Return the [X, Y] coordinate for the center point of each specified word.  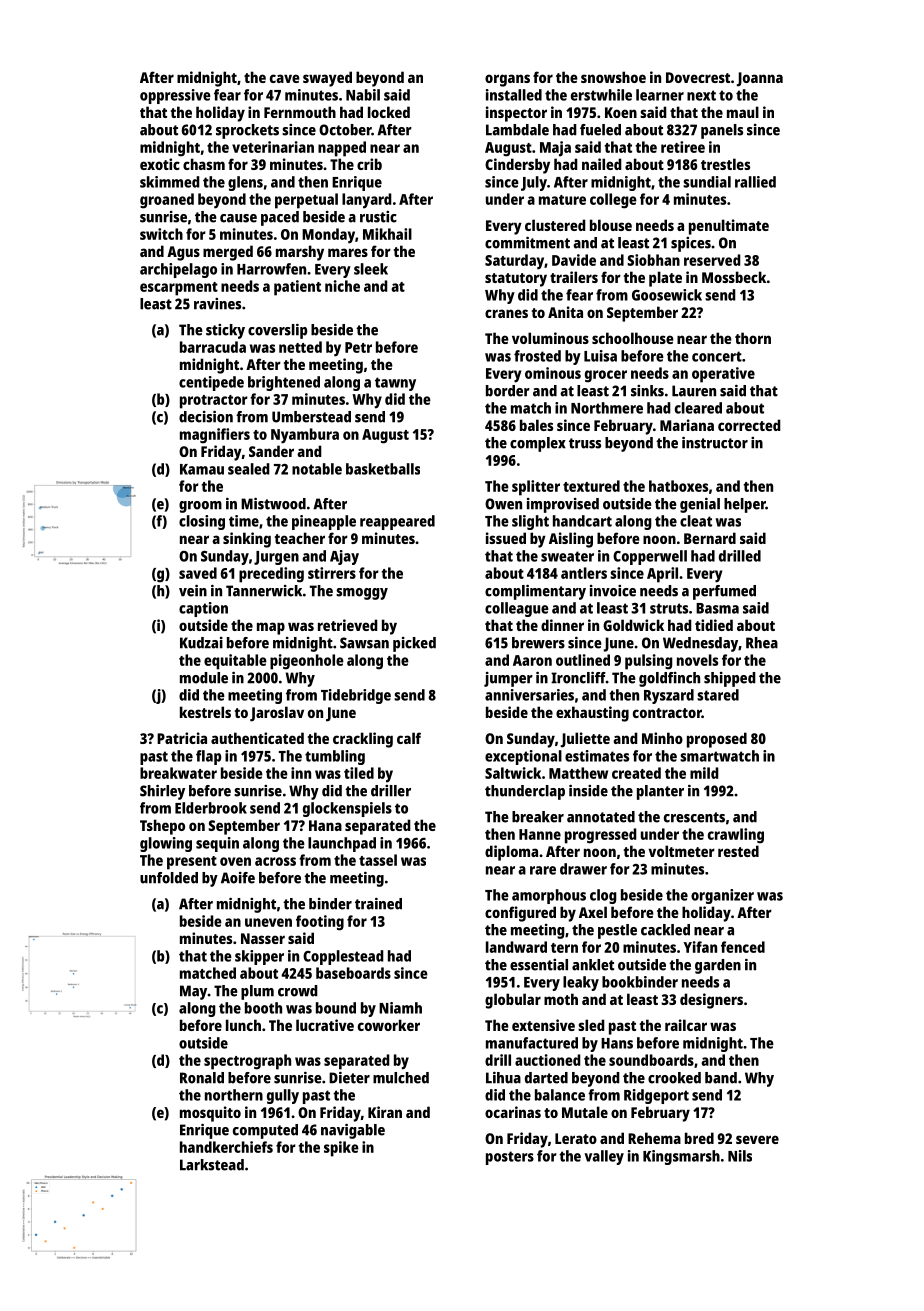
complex [538, 444]
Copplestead [343, 957]
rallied [755, 182]
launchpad [342, 844]
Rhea [762, 643]
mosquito [210, 1114]
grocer [606, 376]
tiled [359, 773]
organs [507, 80]
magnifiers [215, 436]
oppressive [175, 96]
